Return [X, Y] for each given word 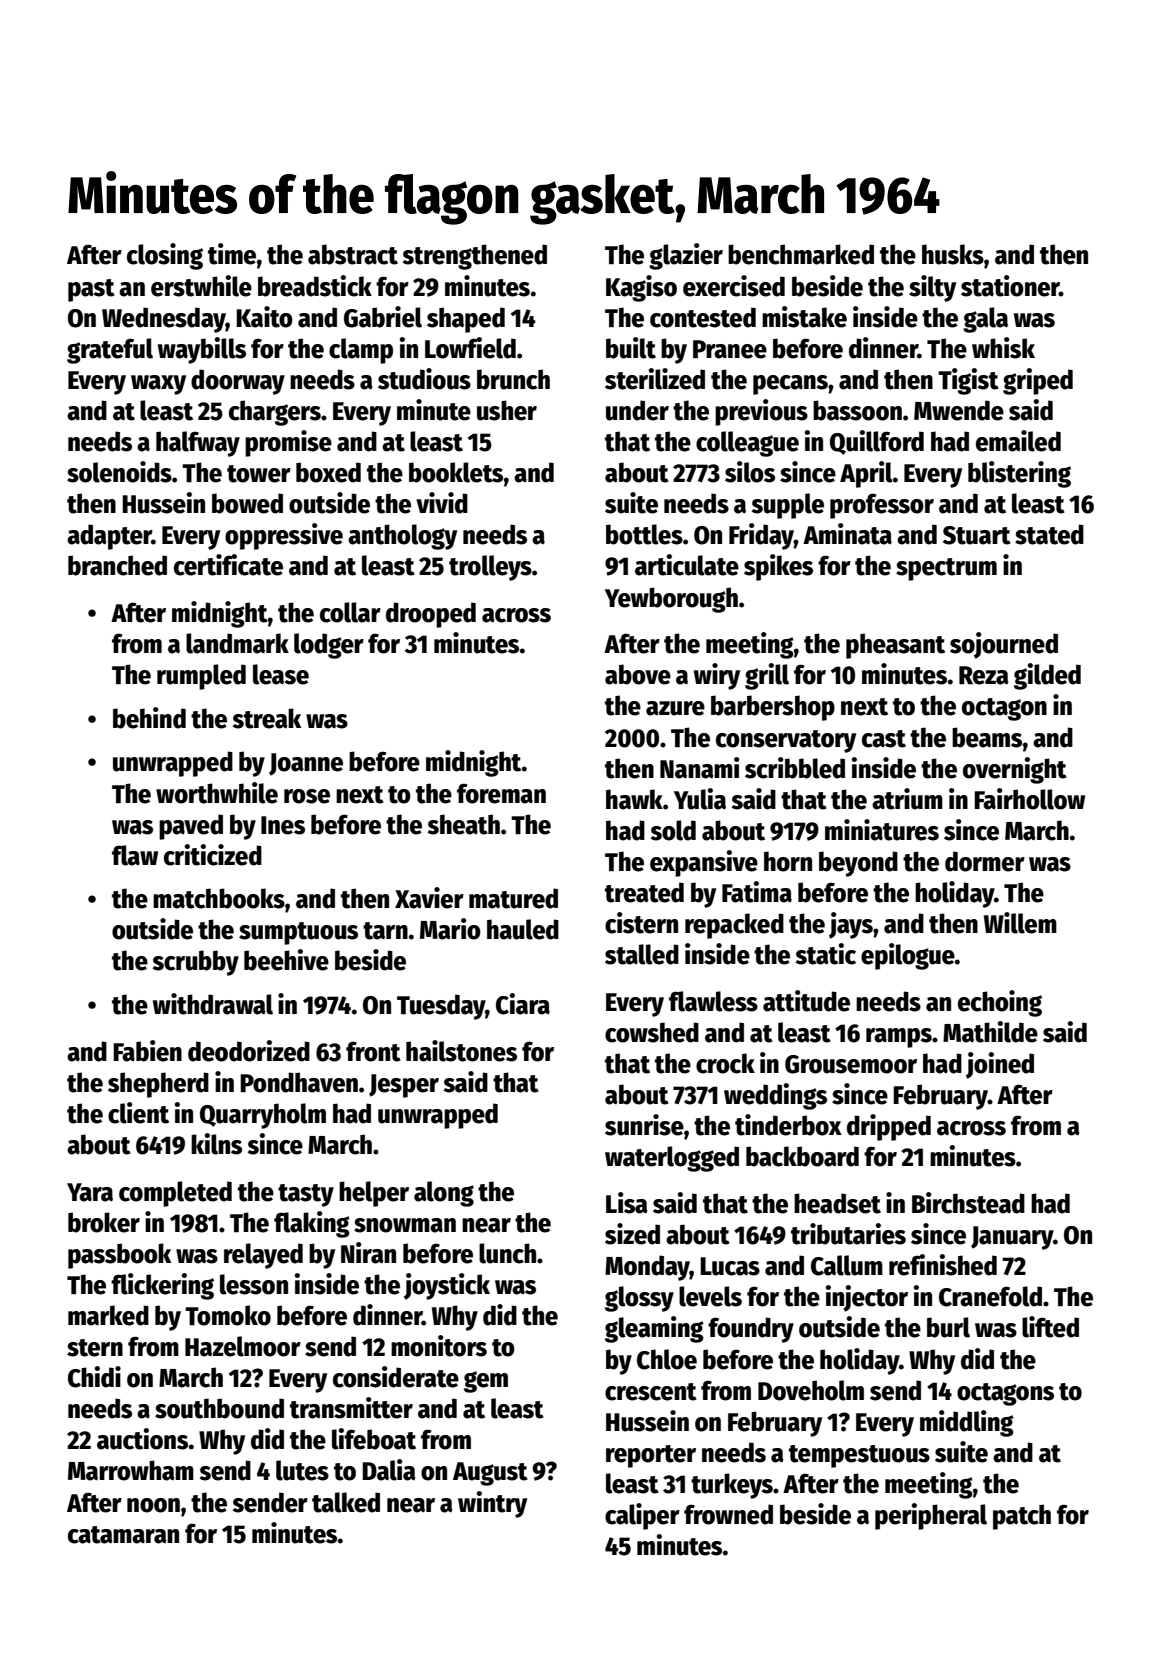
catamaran [123, 1535]
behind [149, 718]
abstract [353, 254]
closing [165, 256]
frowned [728, 1514]
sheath [464, 824]
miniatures [882, 830]
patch [1022, 1517]
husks [953, 254]
